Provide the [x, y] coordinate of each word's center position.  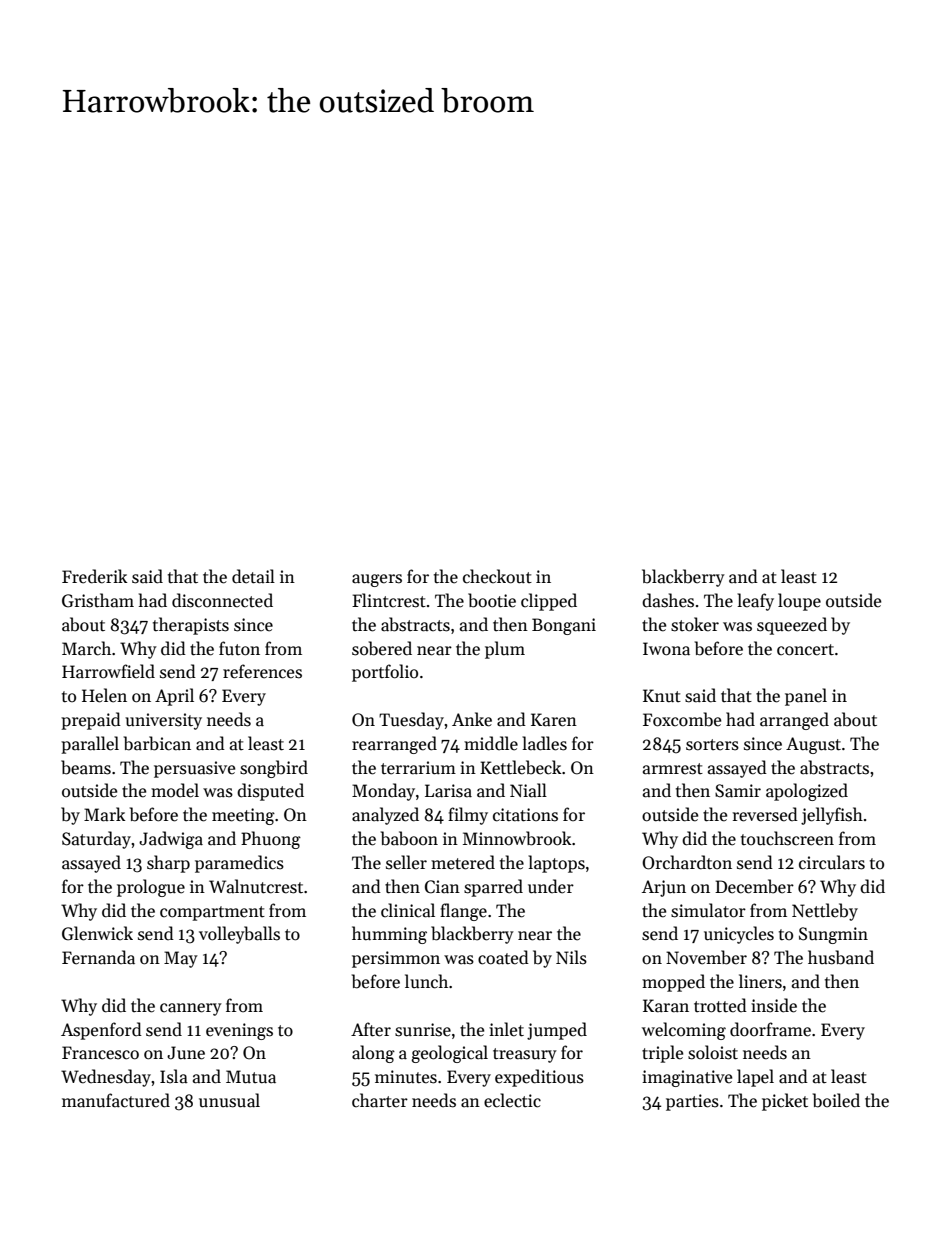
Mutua [251, 1077]
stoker [695, 624]
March [86, 648]
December [754, 886]
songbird [274, 769]
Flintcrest [389, 600]
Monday [383, 792]
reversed [765, 814]
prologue [151, 888]
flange [463, 912]
